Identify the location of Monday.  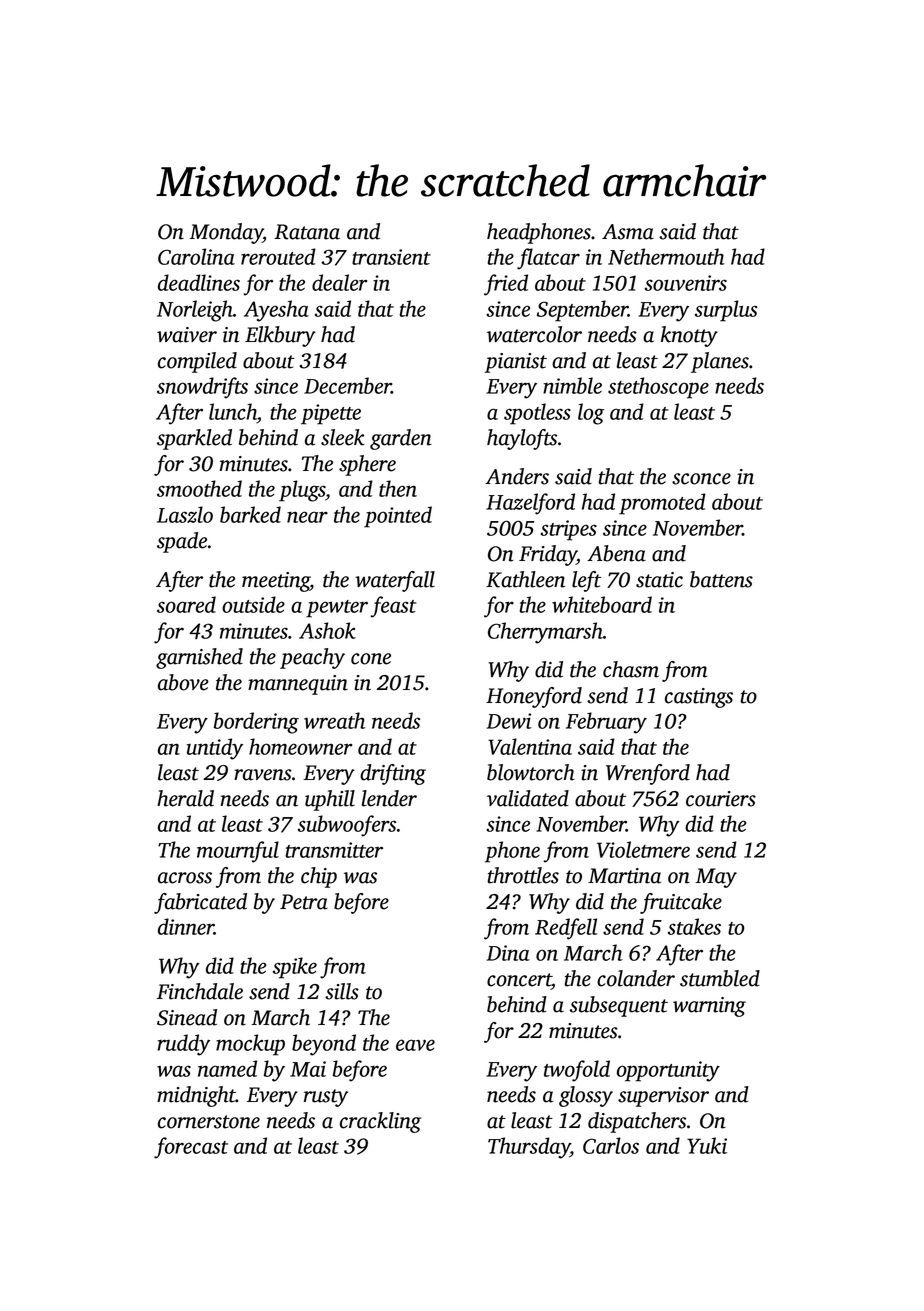
(226, 233).
